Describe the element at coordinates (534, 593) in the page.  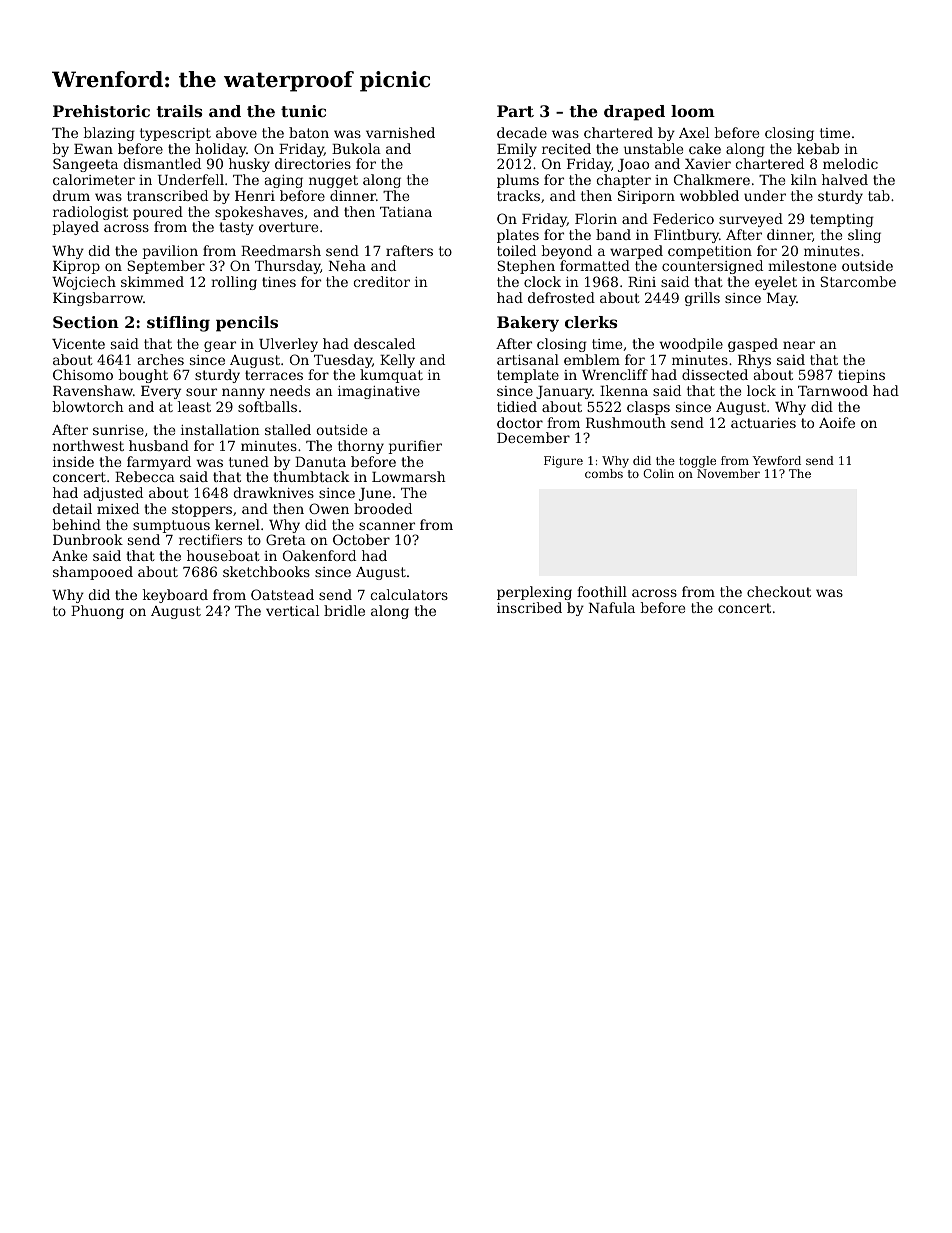
I see `perplexing` at that location.
